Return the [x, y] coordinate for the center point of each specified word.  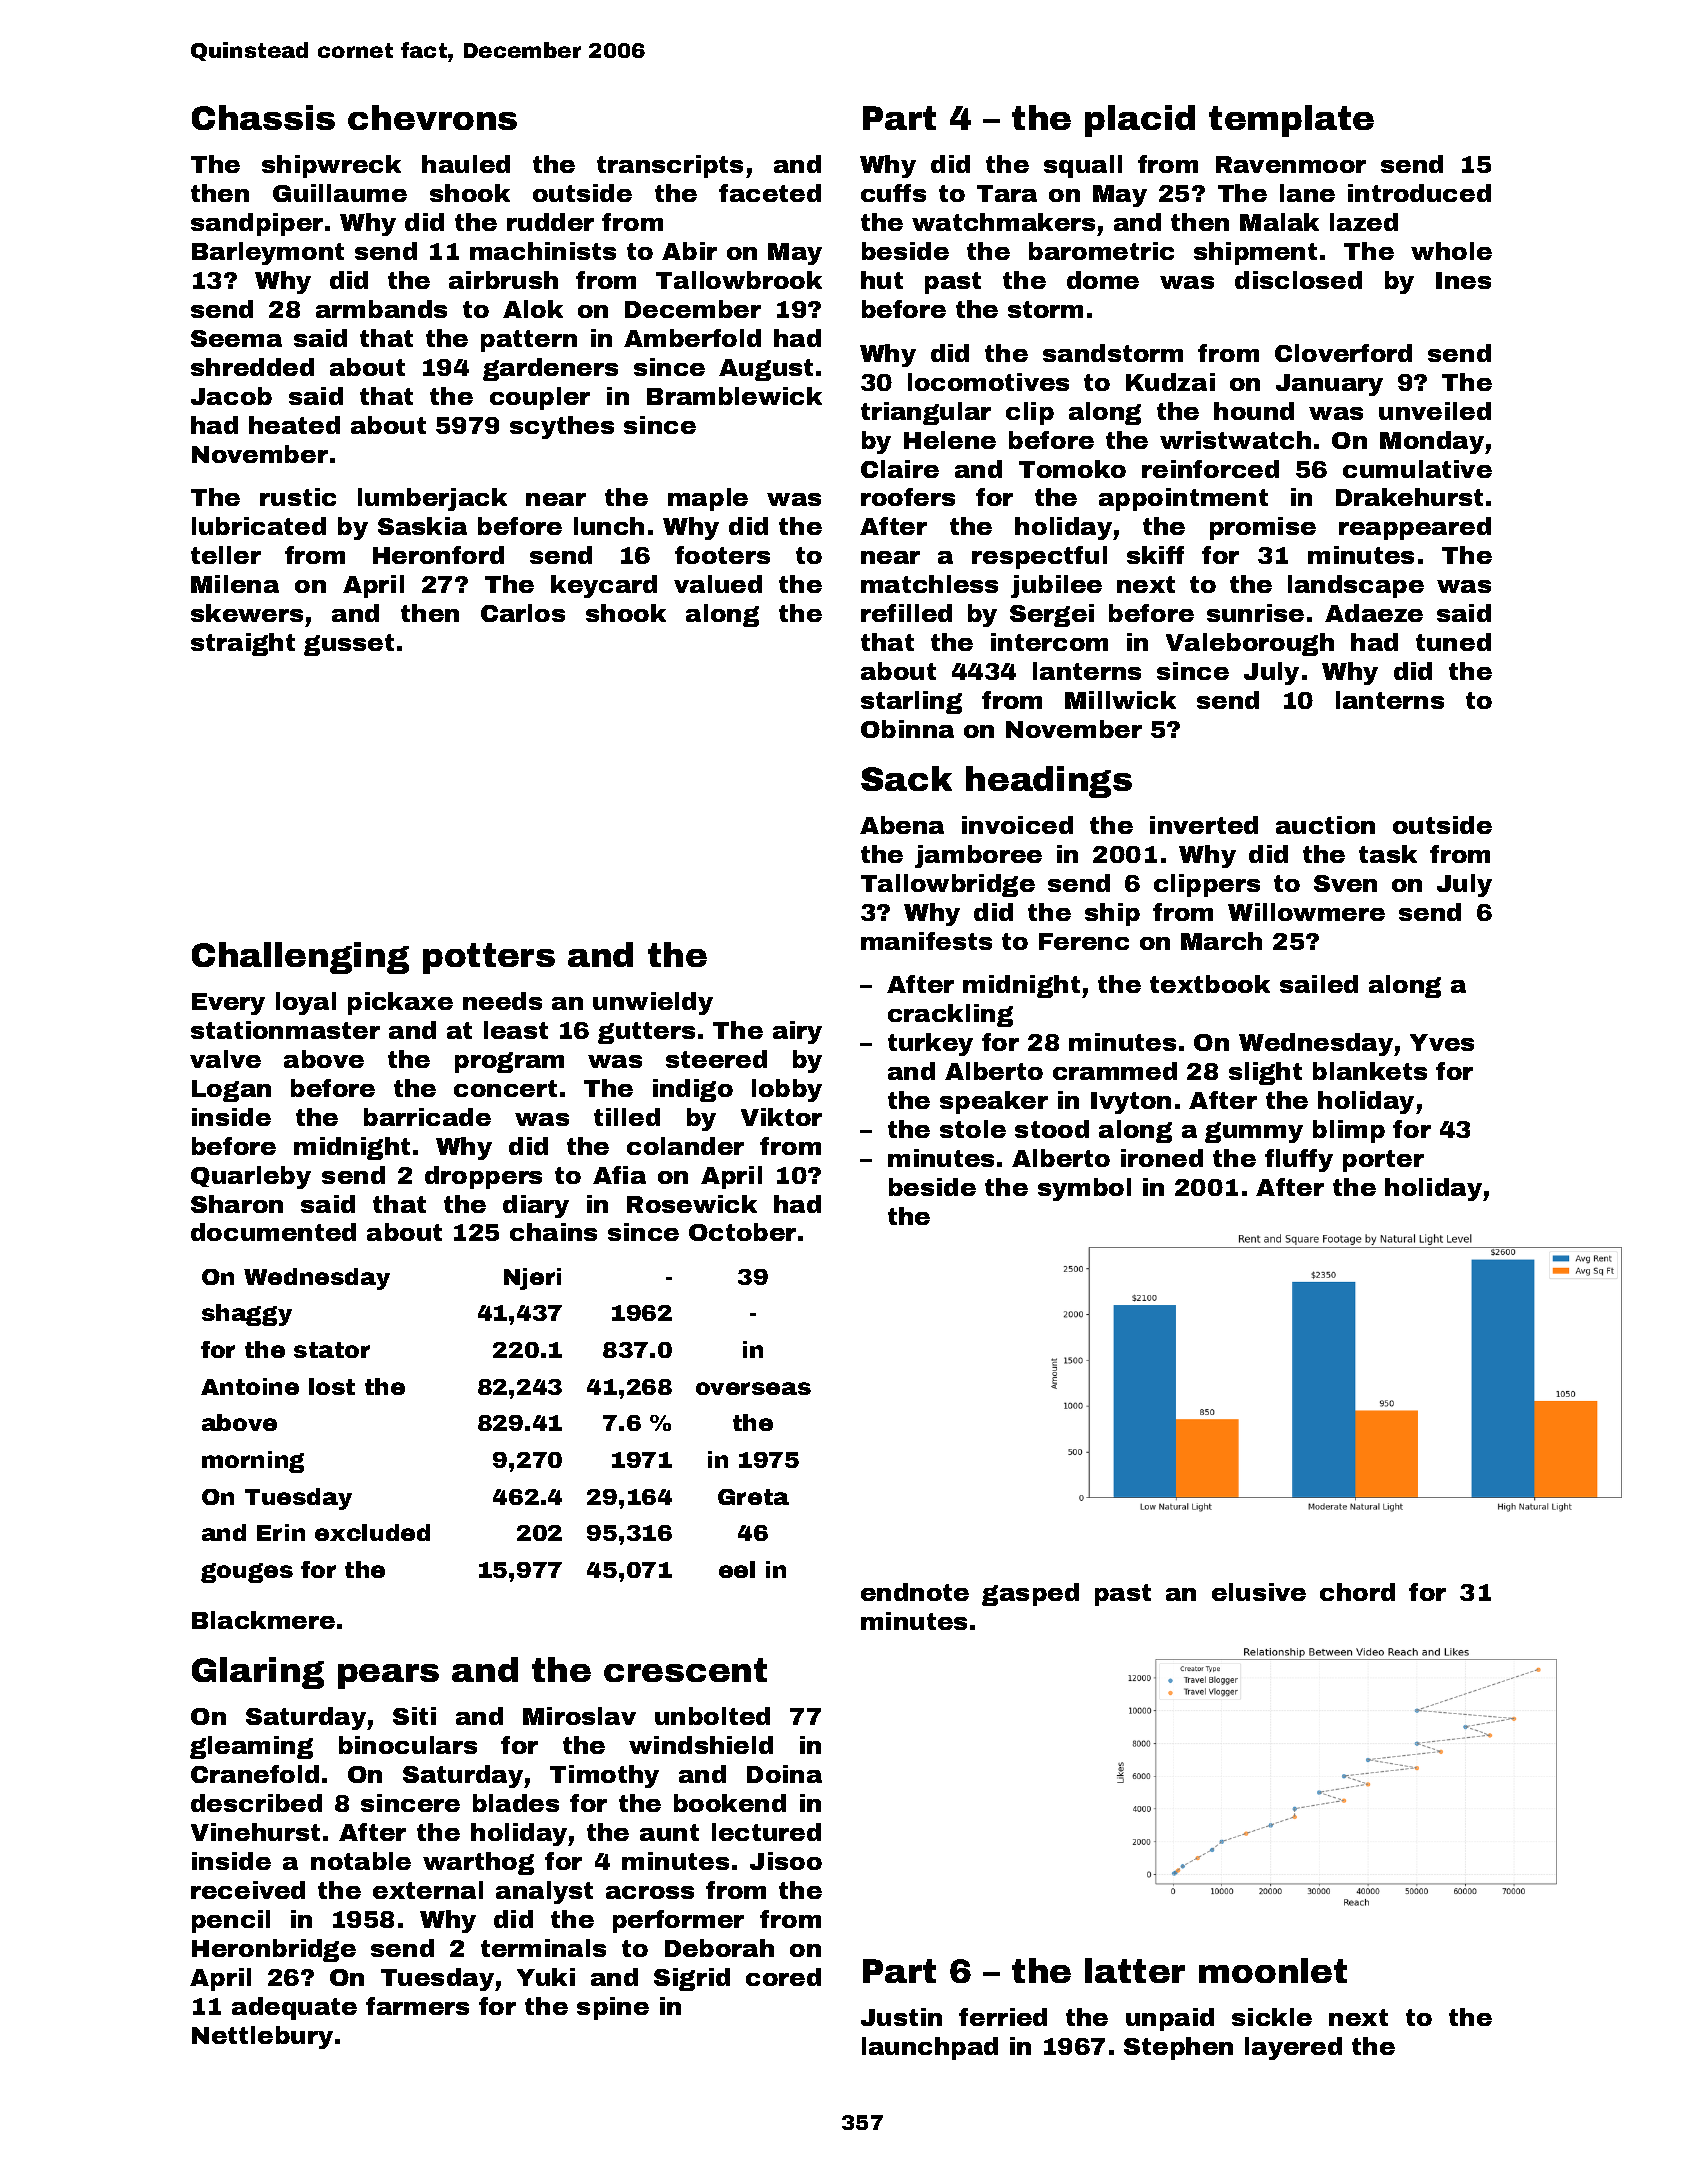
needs [502, 1001]
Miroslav [579, 1716]
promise [1263, 528]
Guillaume [340, 193]
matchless [929, 584]
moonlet [1273, 1970]
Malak [1279, 222]
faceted [770, 193]
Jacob [231, 396]
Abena [902, 825]
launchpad [930, 2048]
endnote [915, 1592]
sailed [1319, 984]
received [248, 1890]
